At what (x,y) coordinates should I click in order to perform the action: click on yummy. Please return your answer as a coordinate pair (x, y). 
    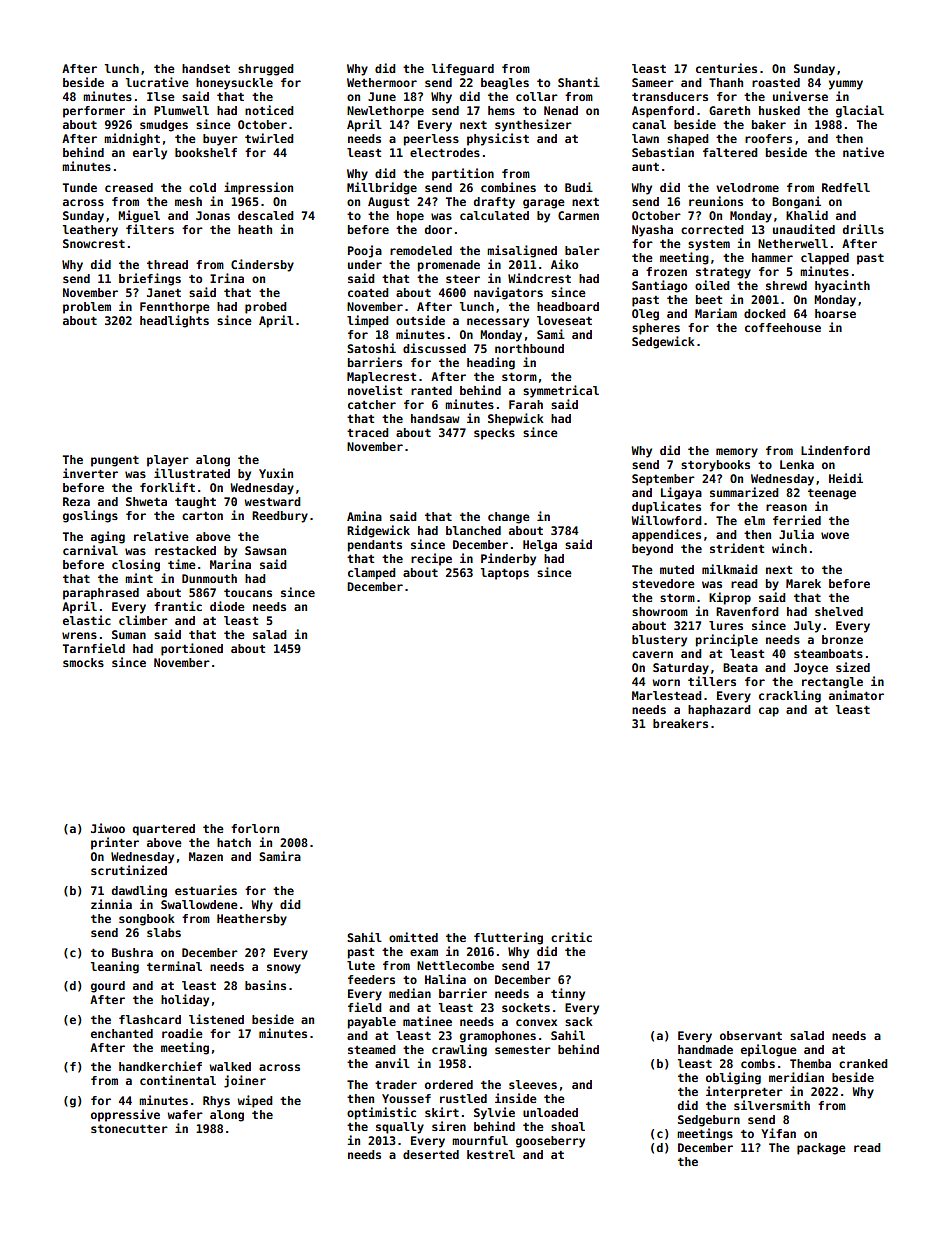
    Looking at the image, I should click on (846, 85).
